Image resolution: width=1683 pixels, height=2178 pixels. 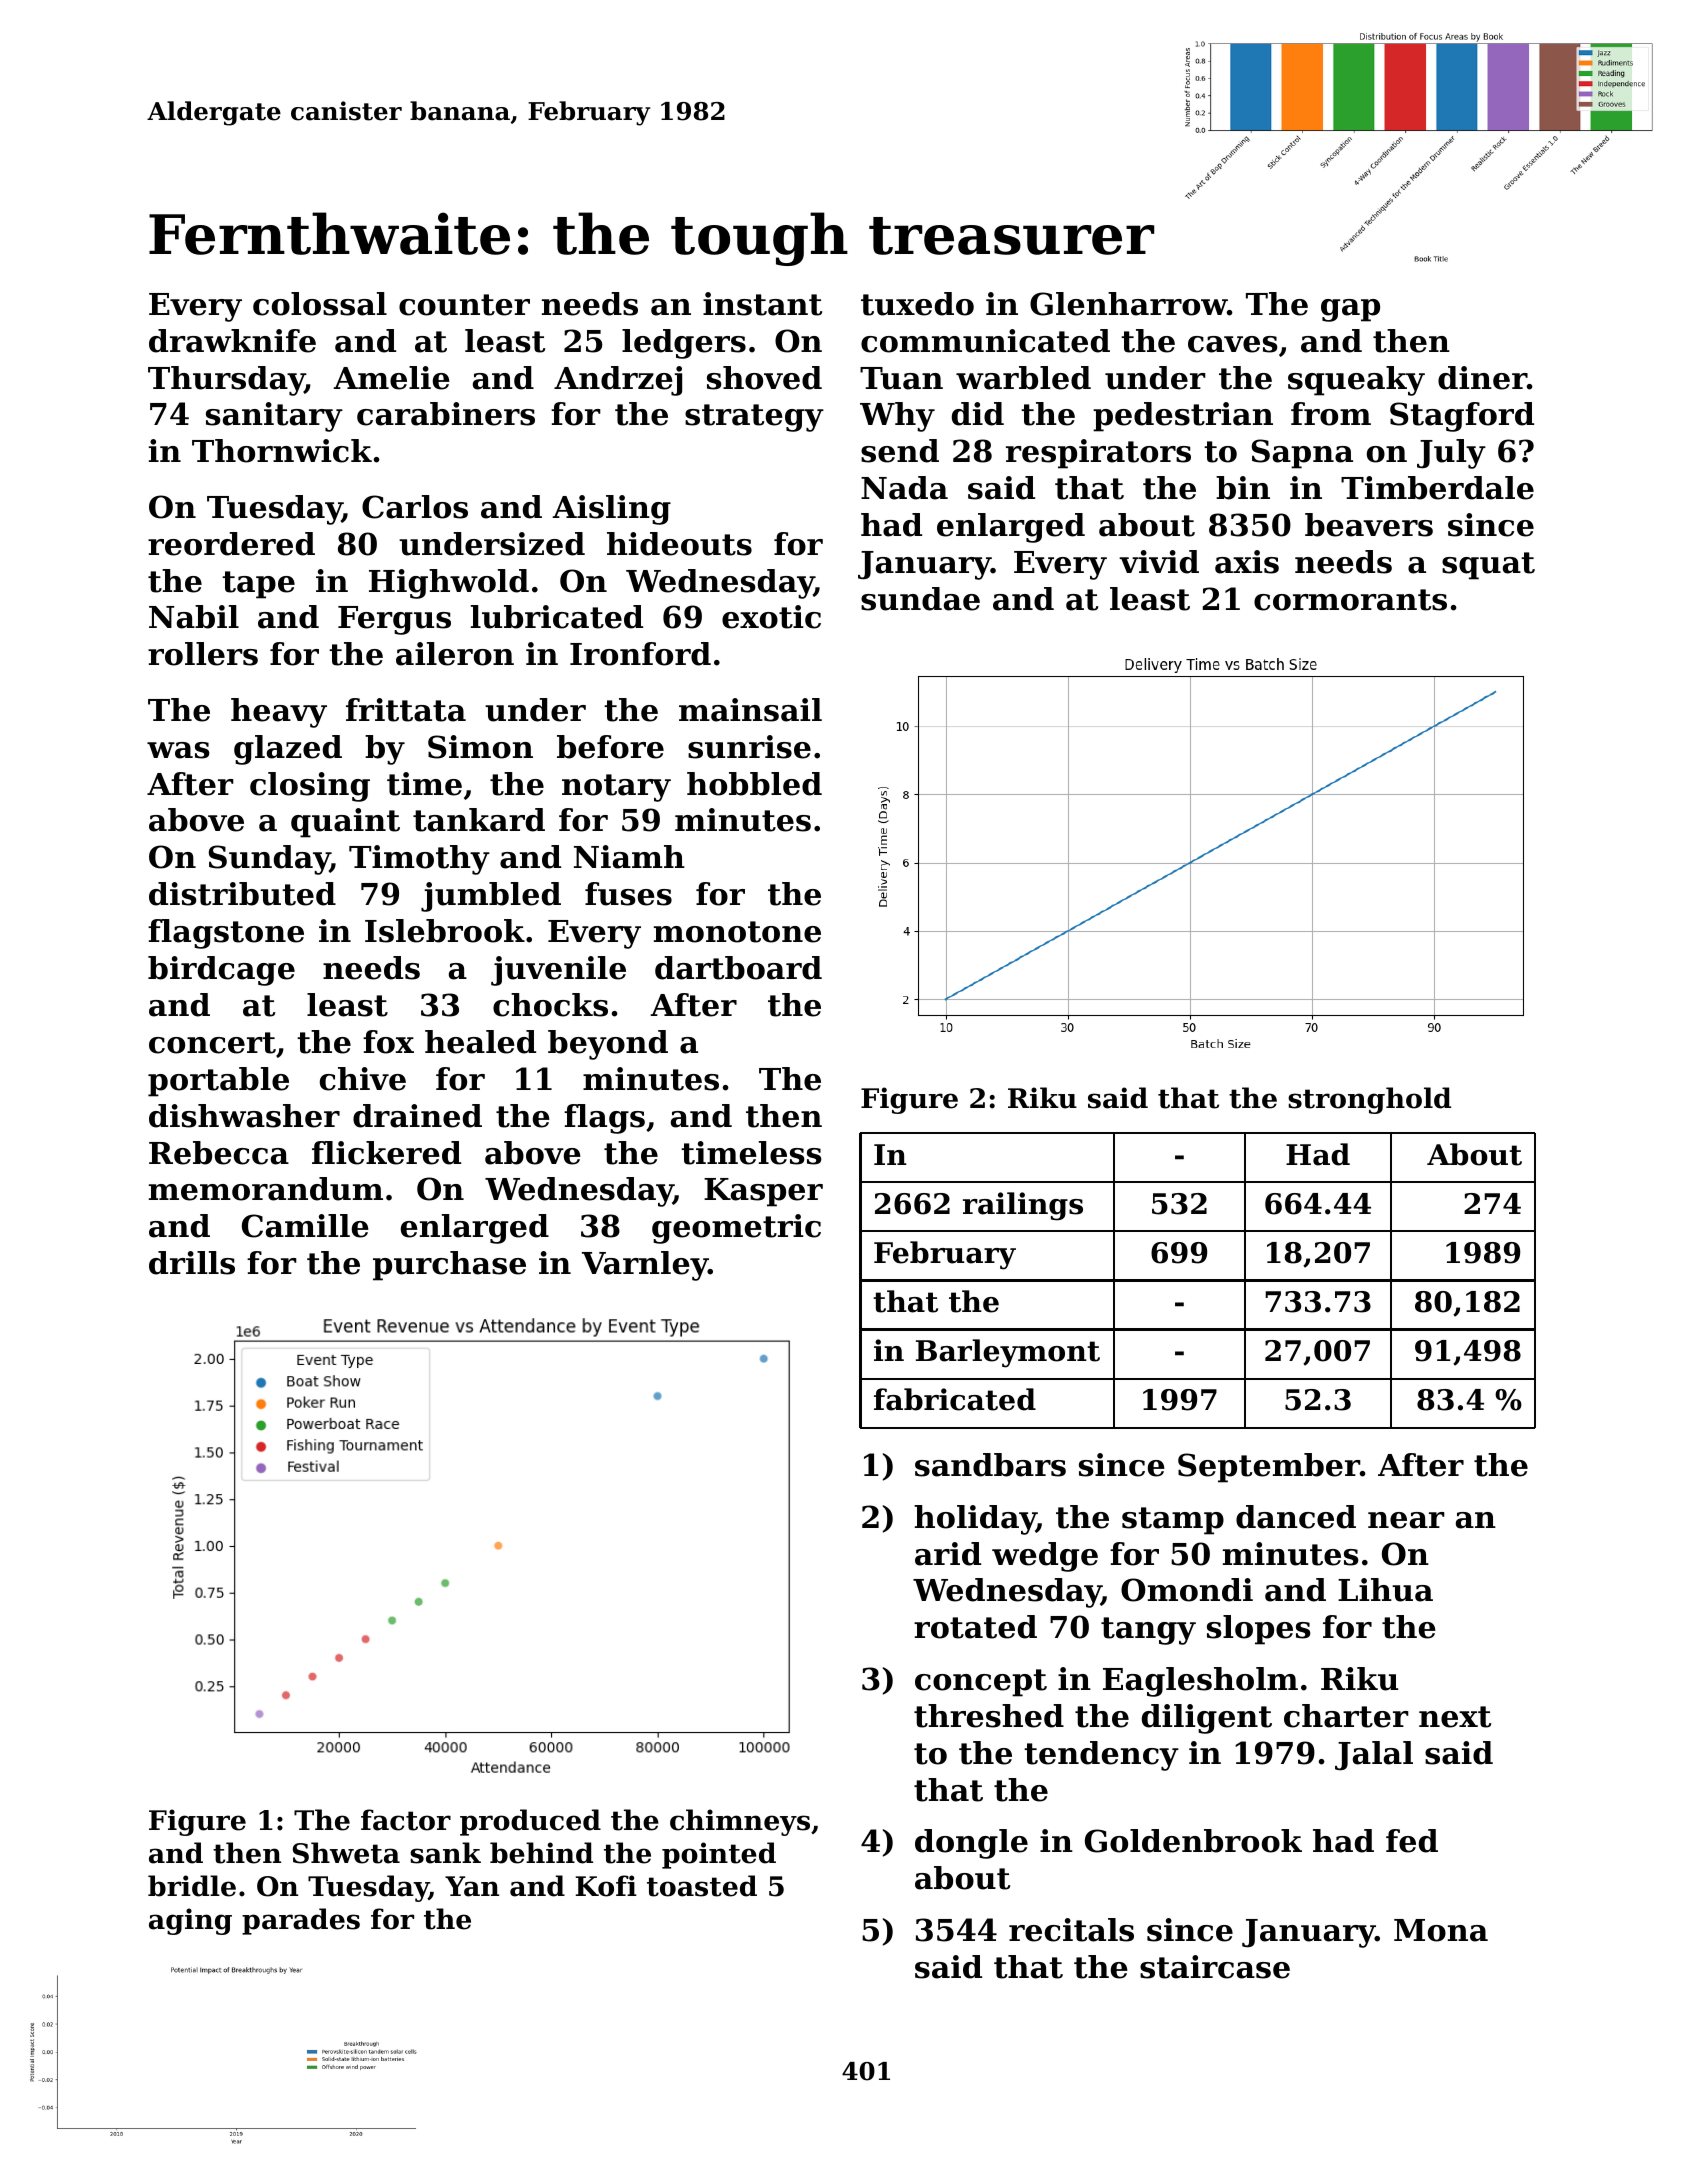 I want to click on dishwasher, so click(x=244, y=1116).
